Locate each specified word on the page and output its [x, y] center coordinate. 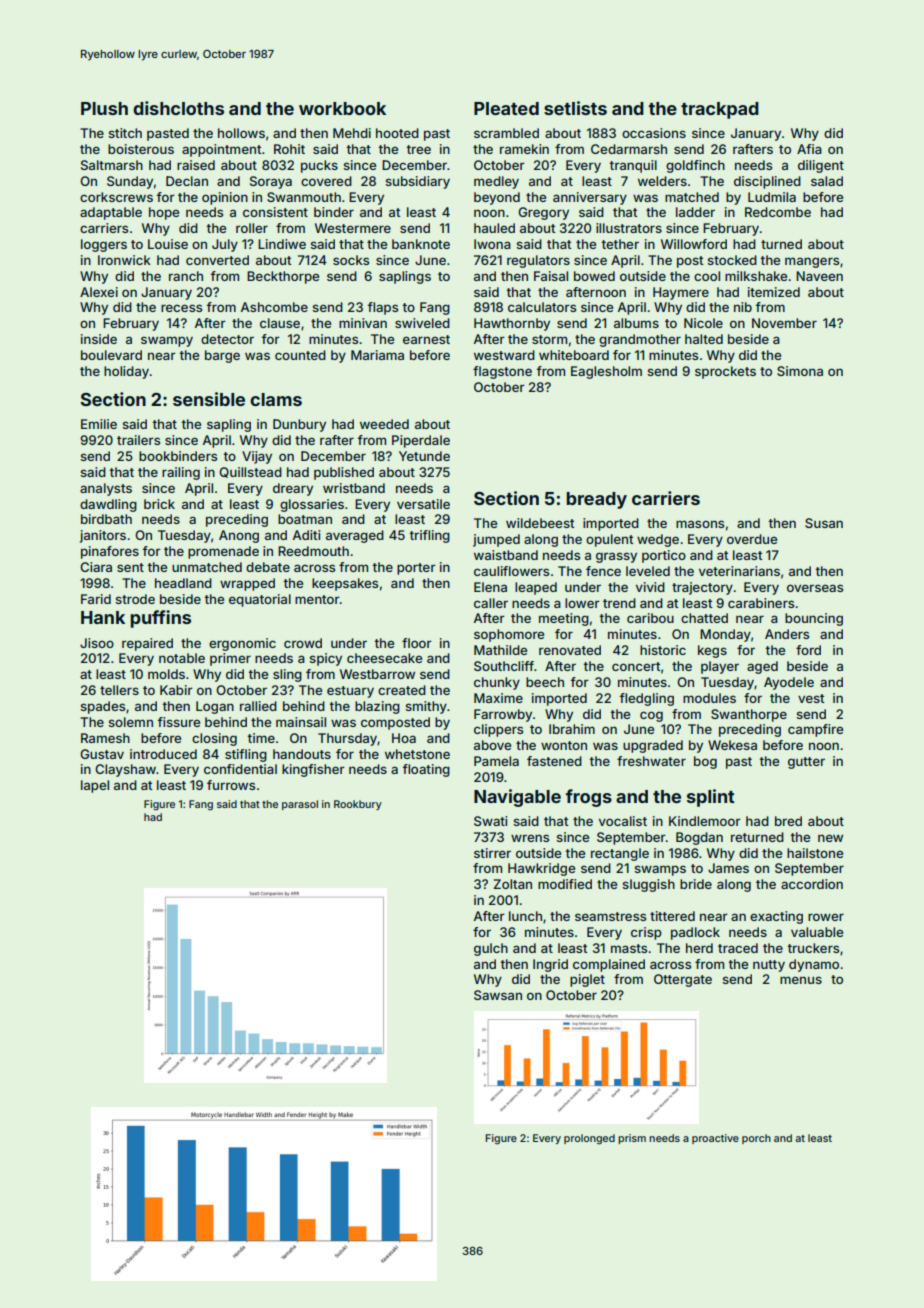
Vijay [257, 457]
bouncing [814, 619]
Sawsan [498, 995]
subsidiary [418, 182]
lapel [95, 786]
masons [700, 524]
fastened [554, 761]
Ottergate [683, 980]
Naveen [819, 276]
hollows [241, 133]
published [344, 473]
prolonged [589, 1139]
